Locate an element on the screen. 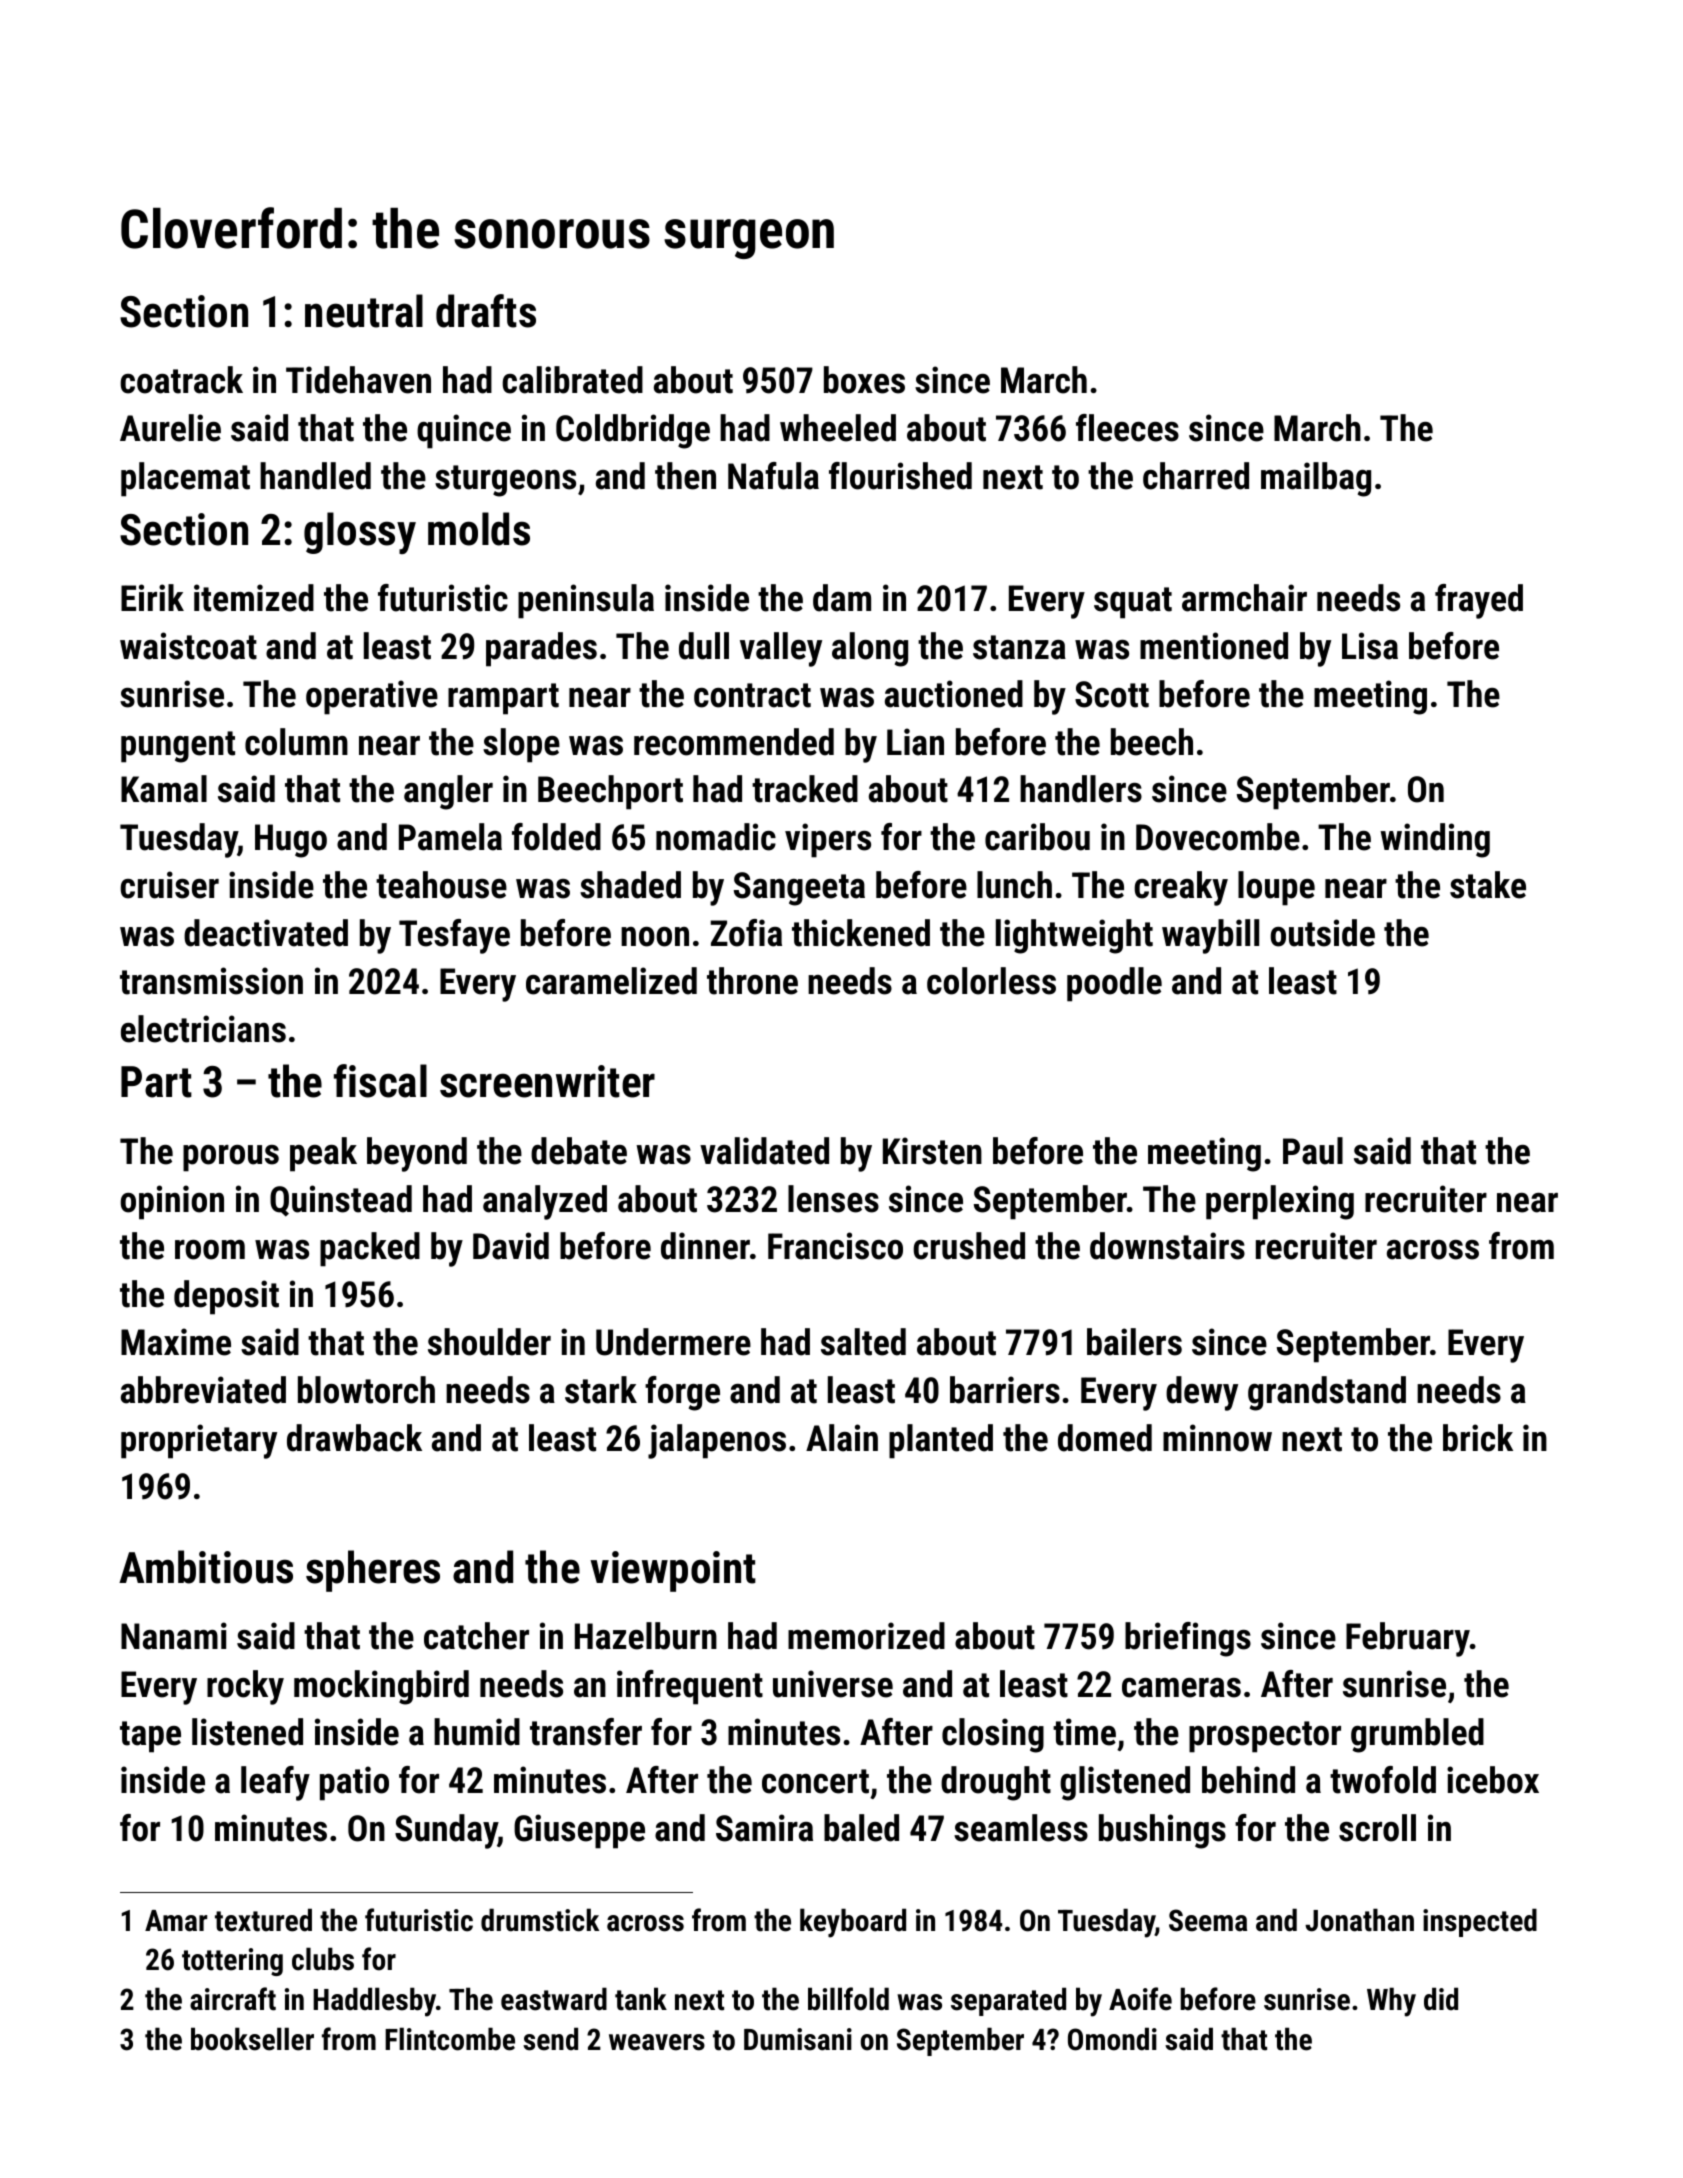  room is located at coordinates (210, 1250).
